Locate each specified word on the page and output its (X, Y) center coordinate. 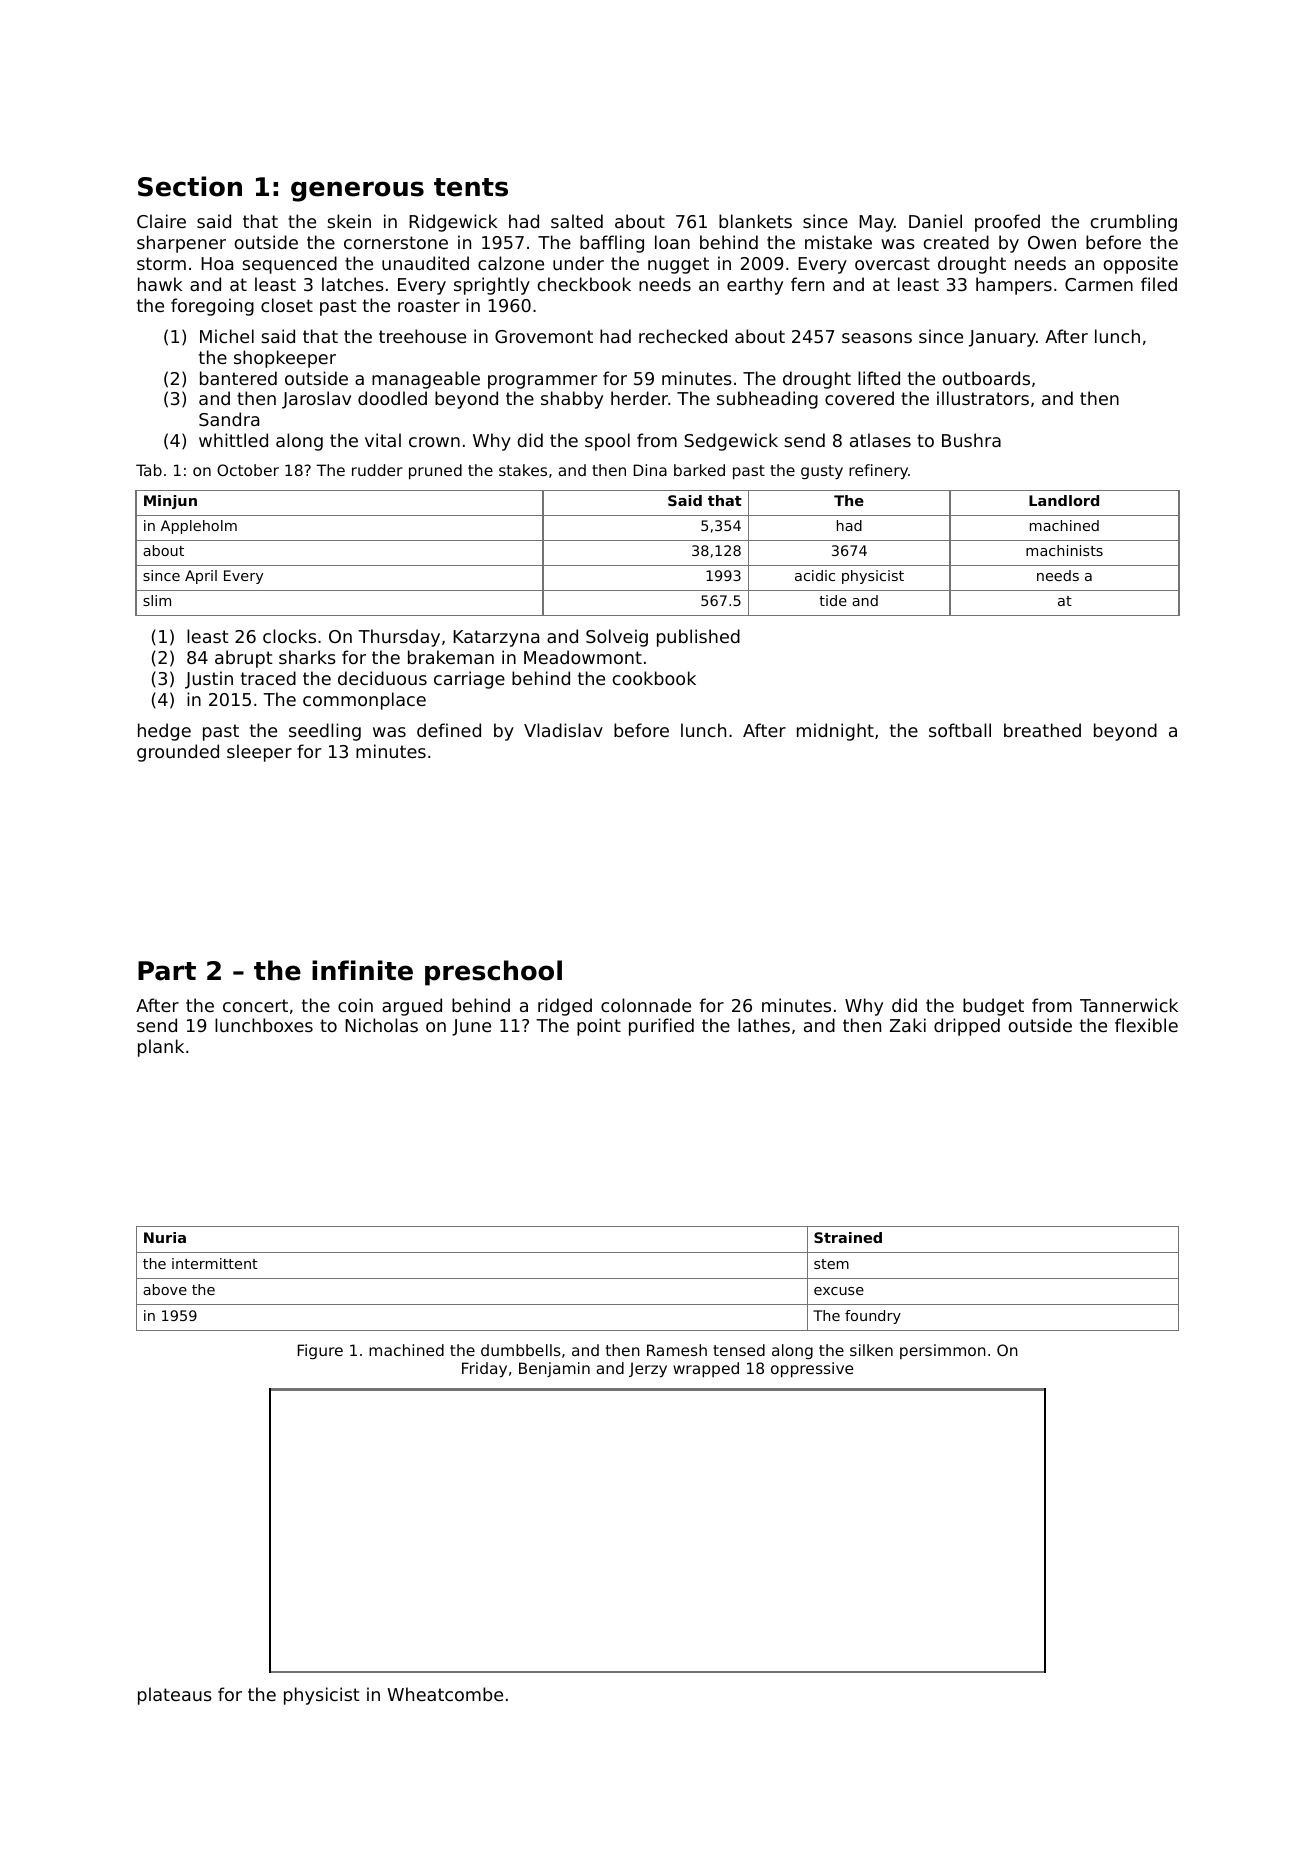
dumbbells (521, 1350)
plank (161, 1048)
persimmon (943, 1351)
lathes (764, 1025)
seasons (877, 338)
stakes (523, 470)
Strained (848, 1237)
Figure (320, 1351)
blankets (755, 221)
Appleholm (199, 527)
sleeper (259, 753)
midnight (835, 732)
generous (357, 191)
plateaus (175, 1696)
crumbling (1134, 223)
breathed (1042, 730)
